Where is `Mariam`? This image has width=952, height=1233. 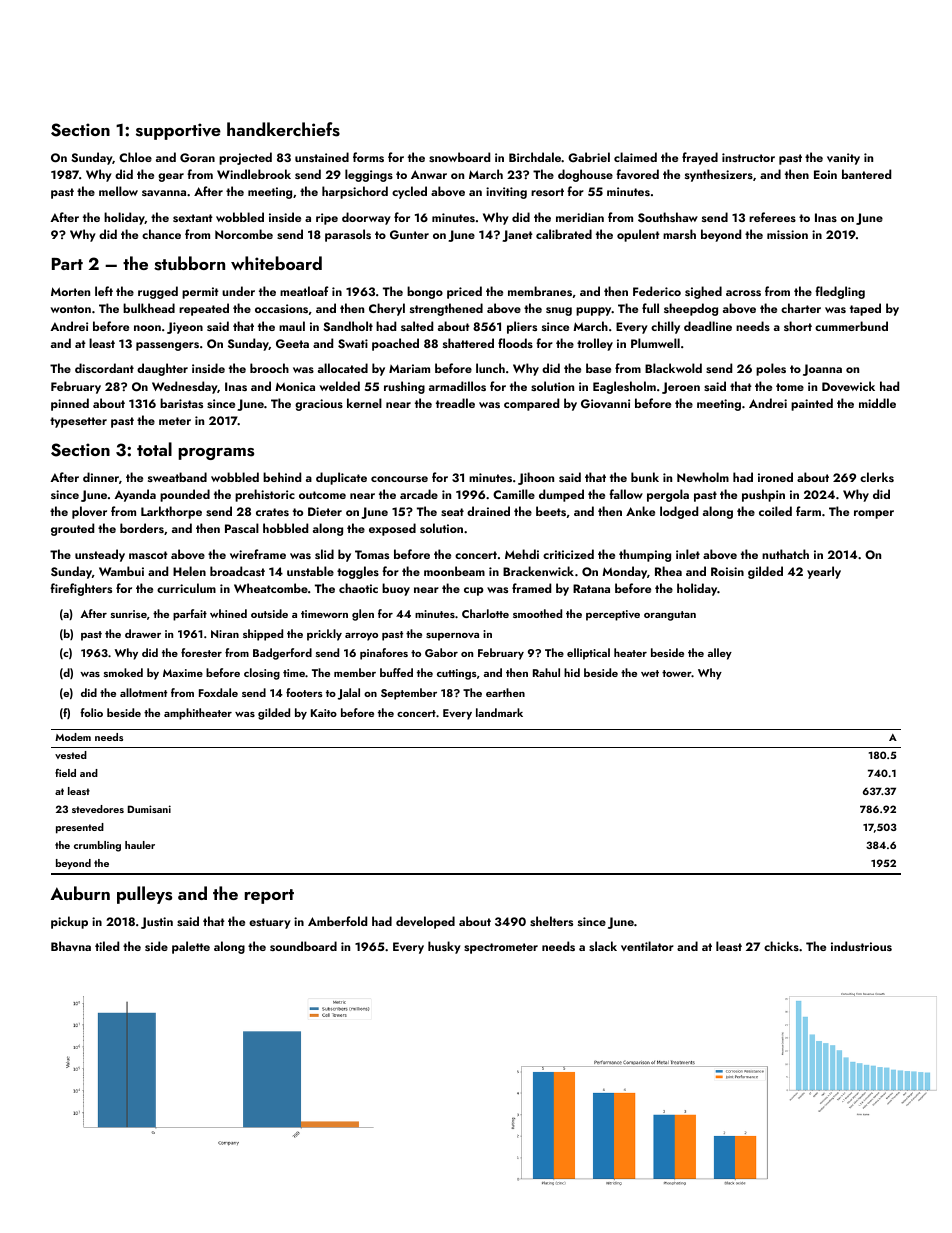 Mariam is located at coordinates (409, 368).
